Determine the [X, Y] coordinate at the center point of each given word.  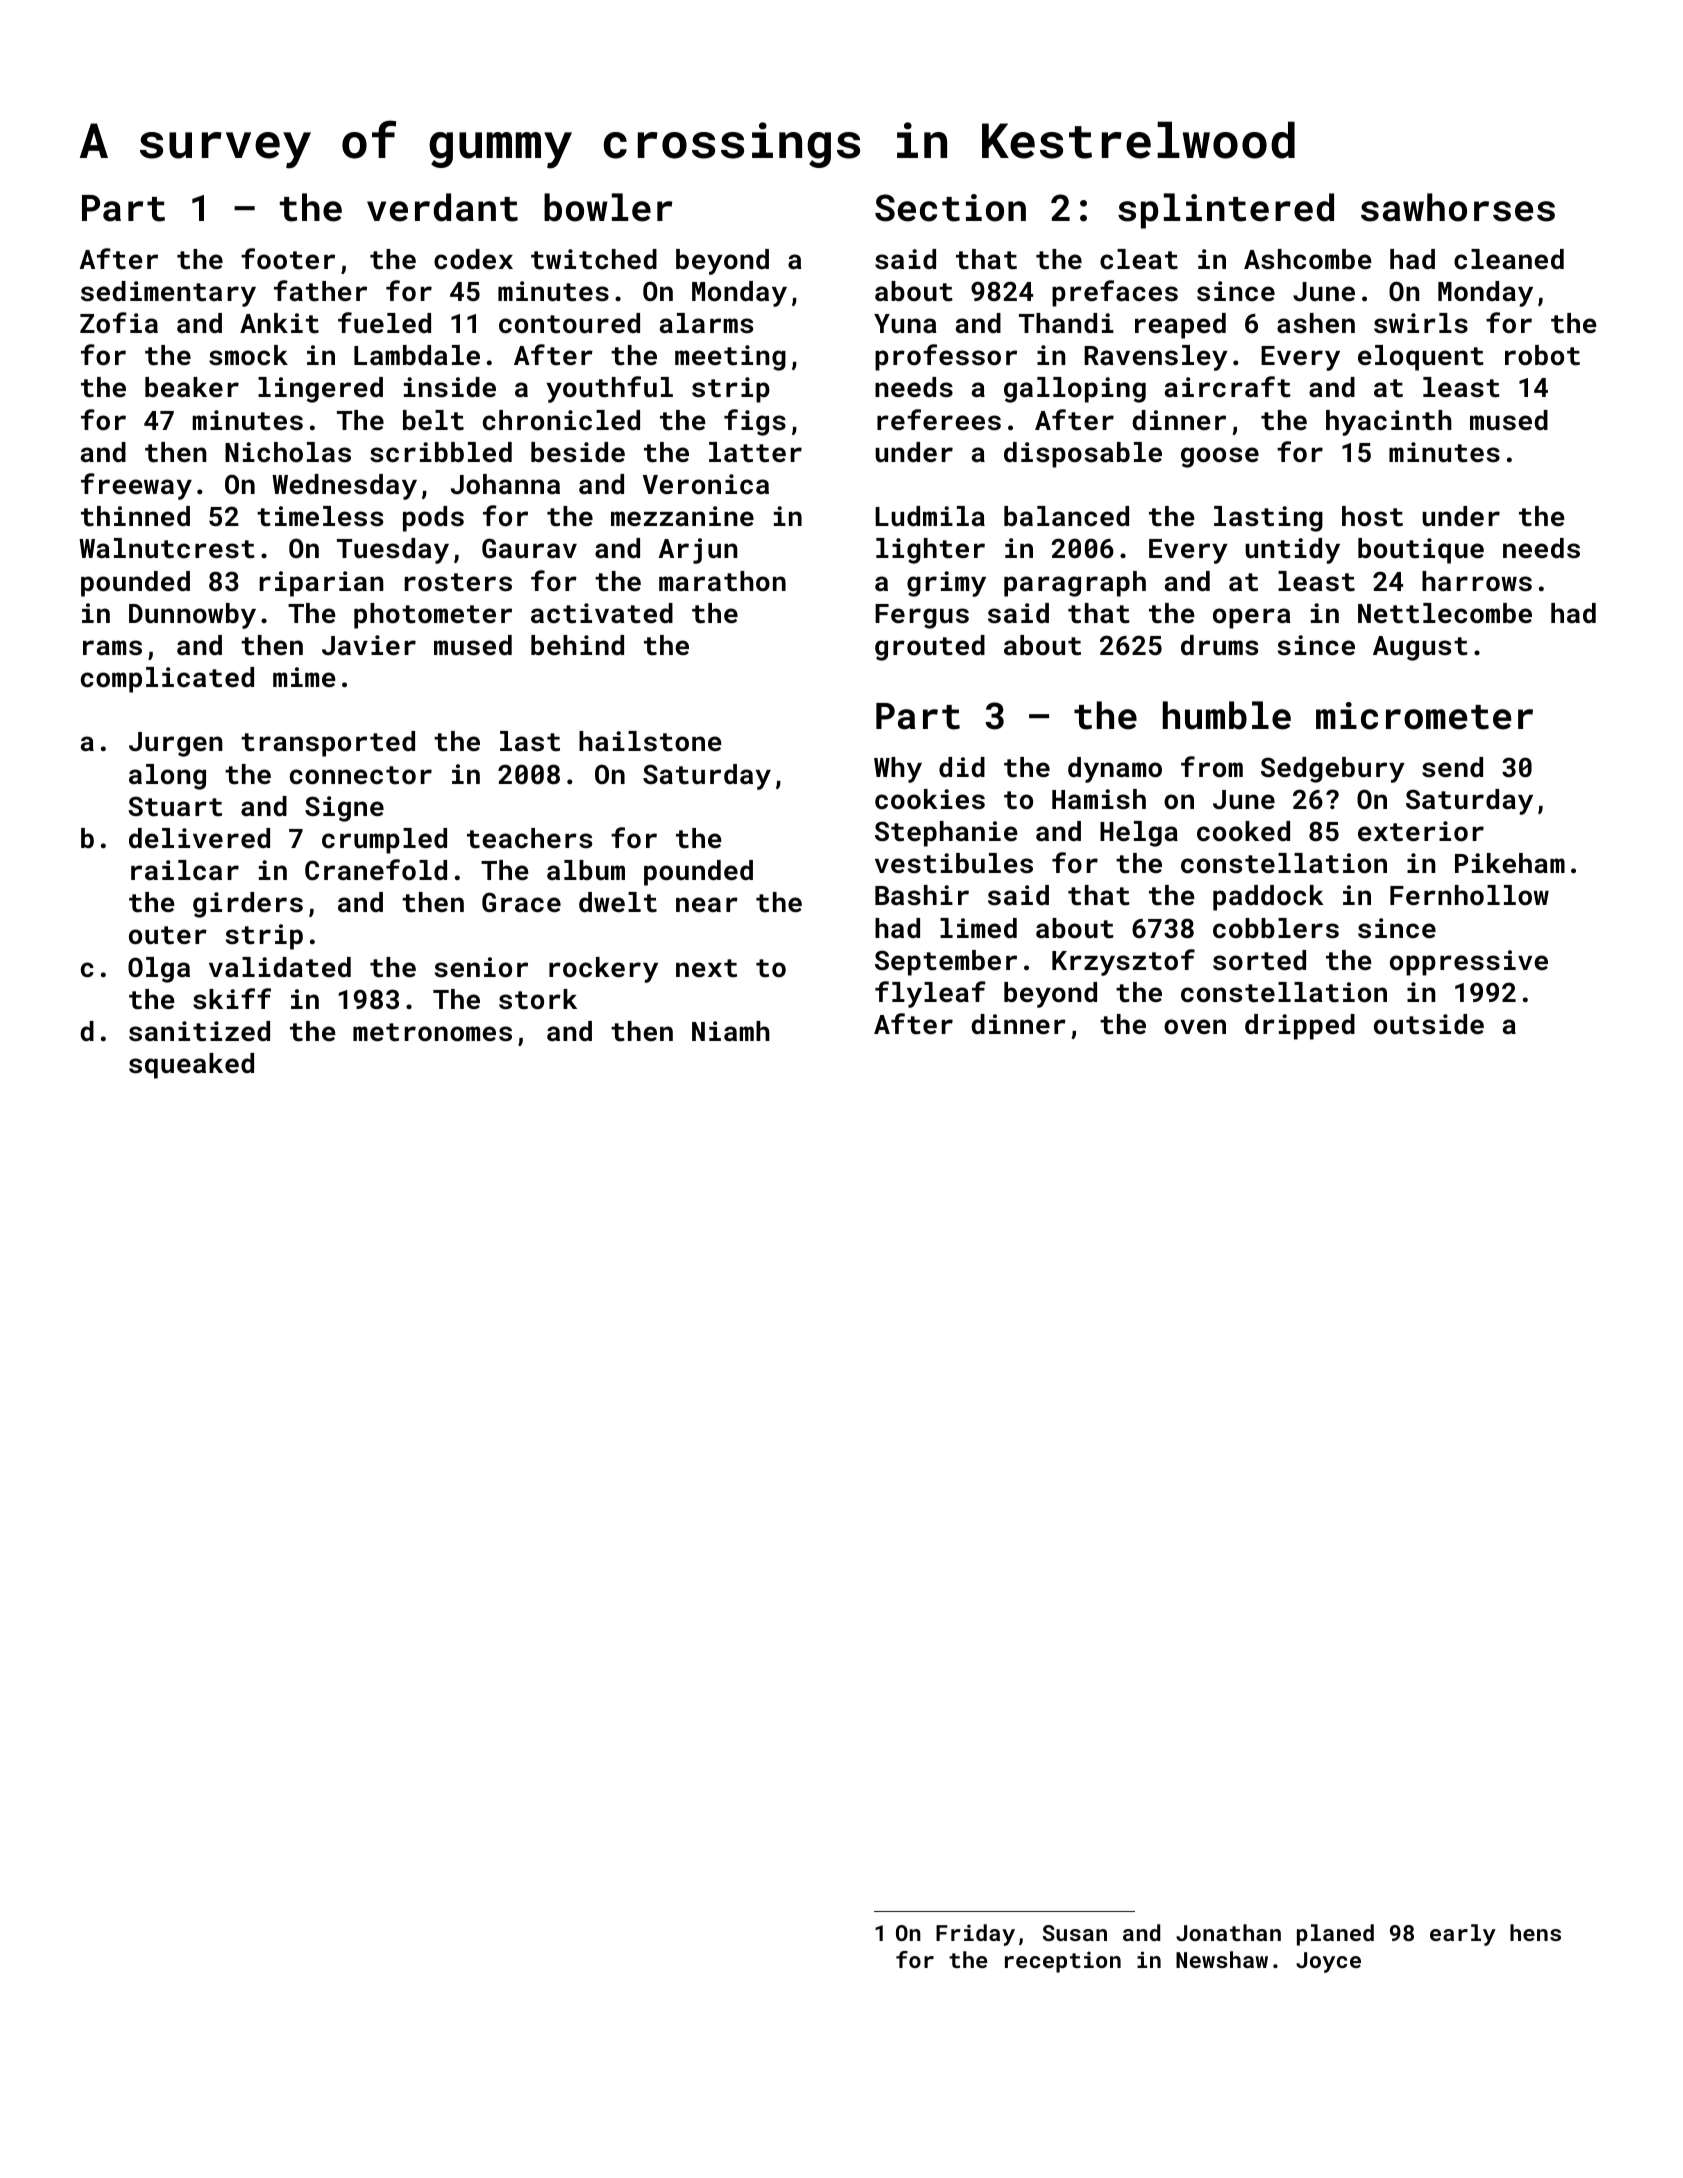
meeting [730, 358]
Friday [975, 1935]
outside [1429, 1024]
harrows [1477, 581]
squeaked [191, 1066]
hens [1535, 1932]
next [706, 968]
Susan [1075, 1933]
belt [433, 420]
